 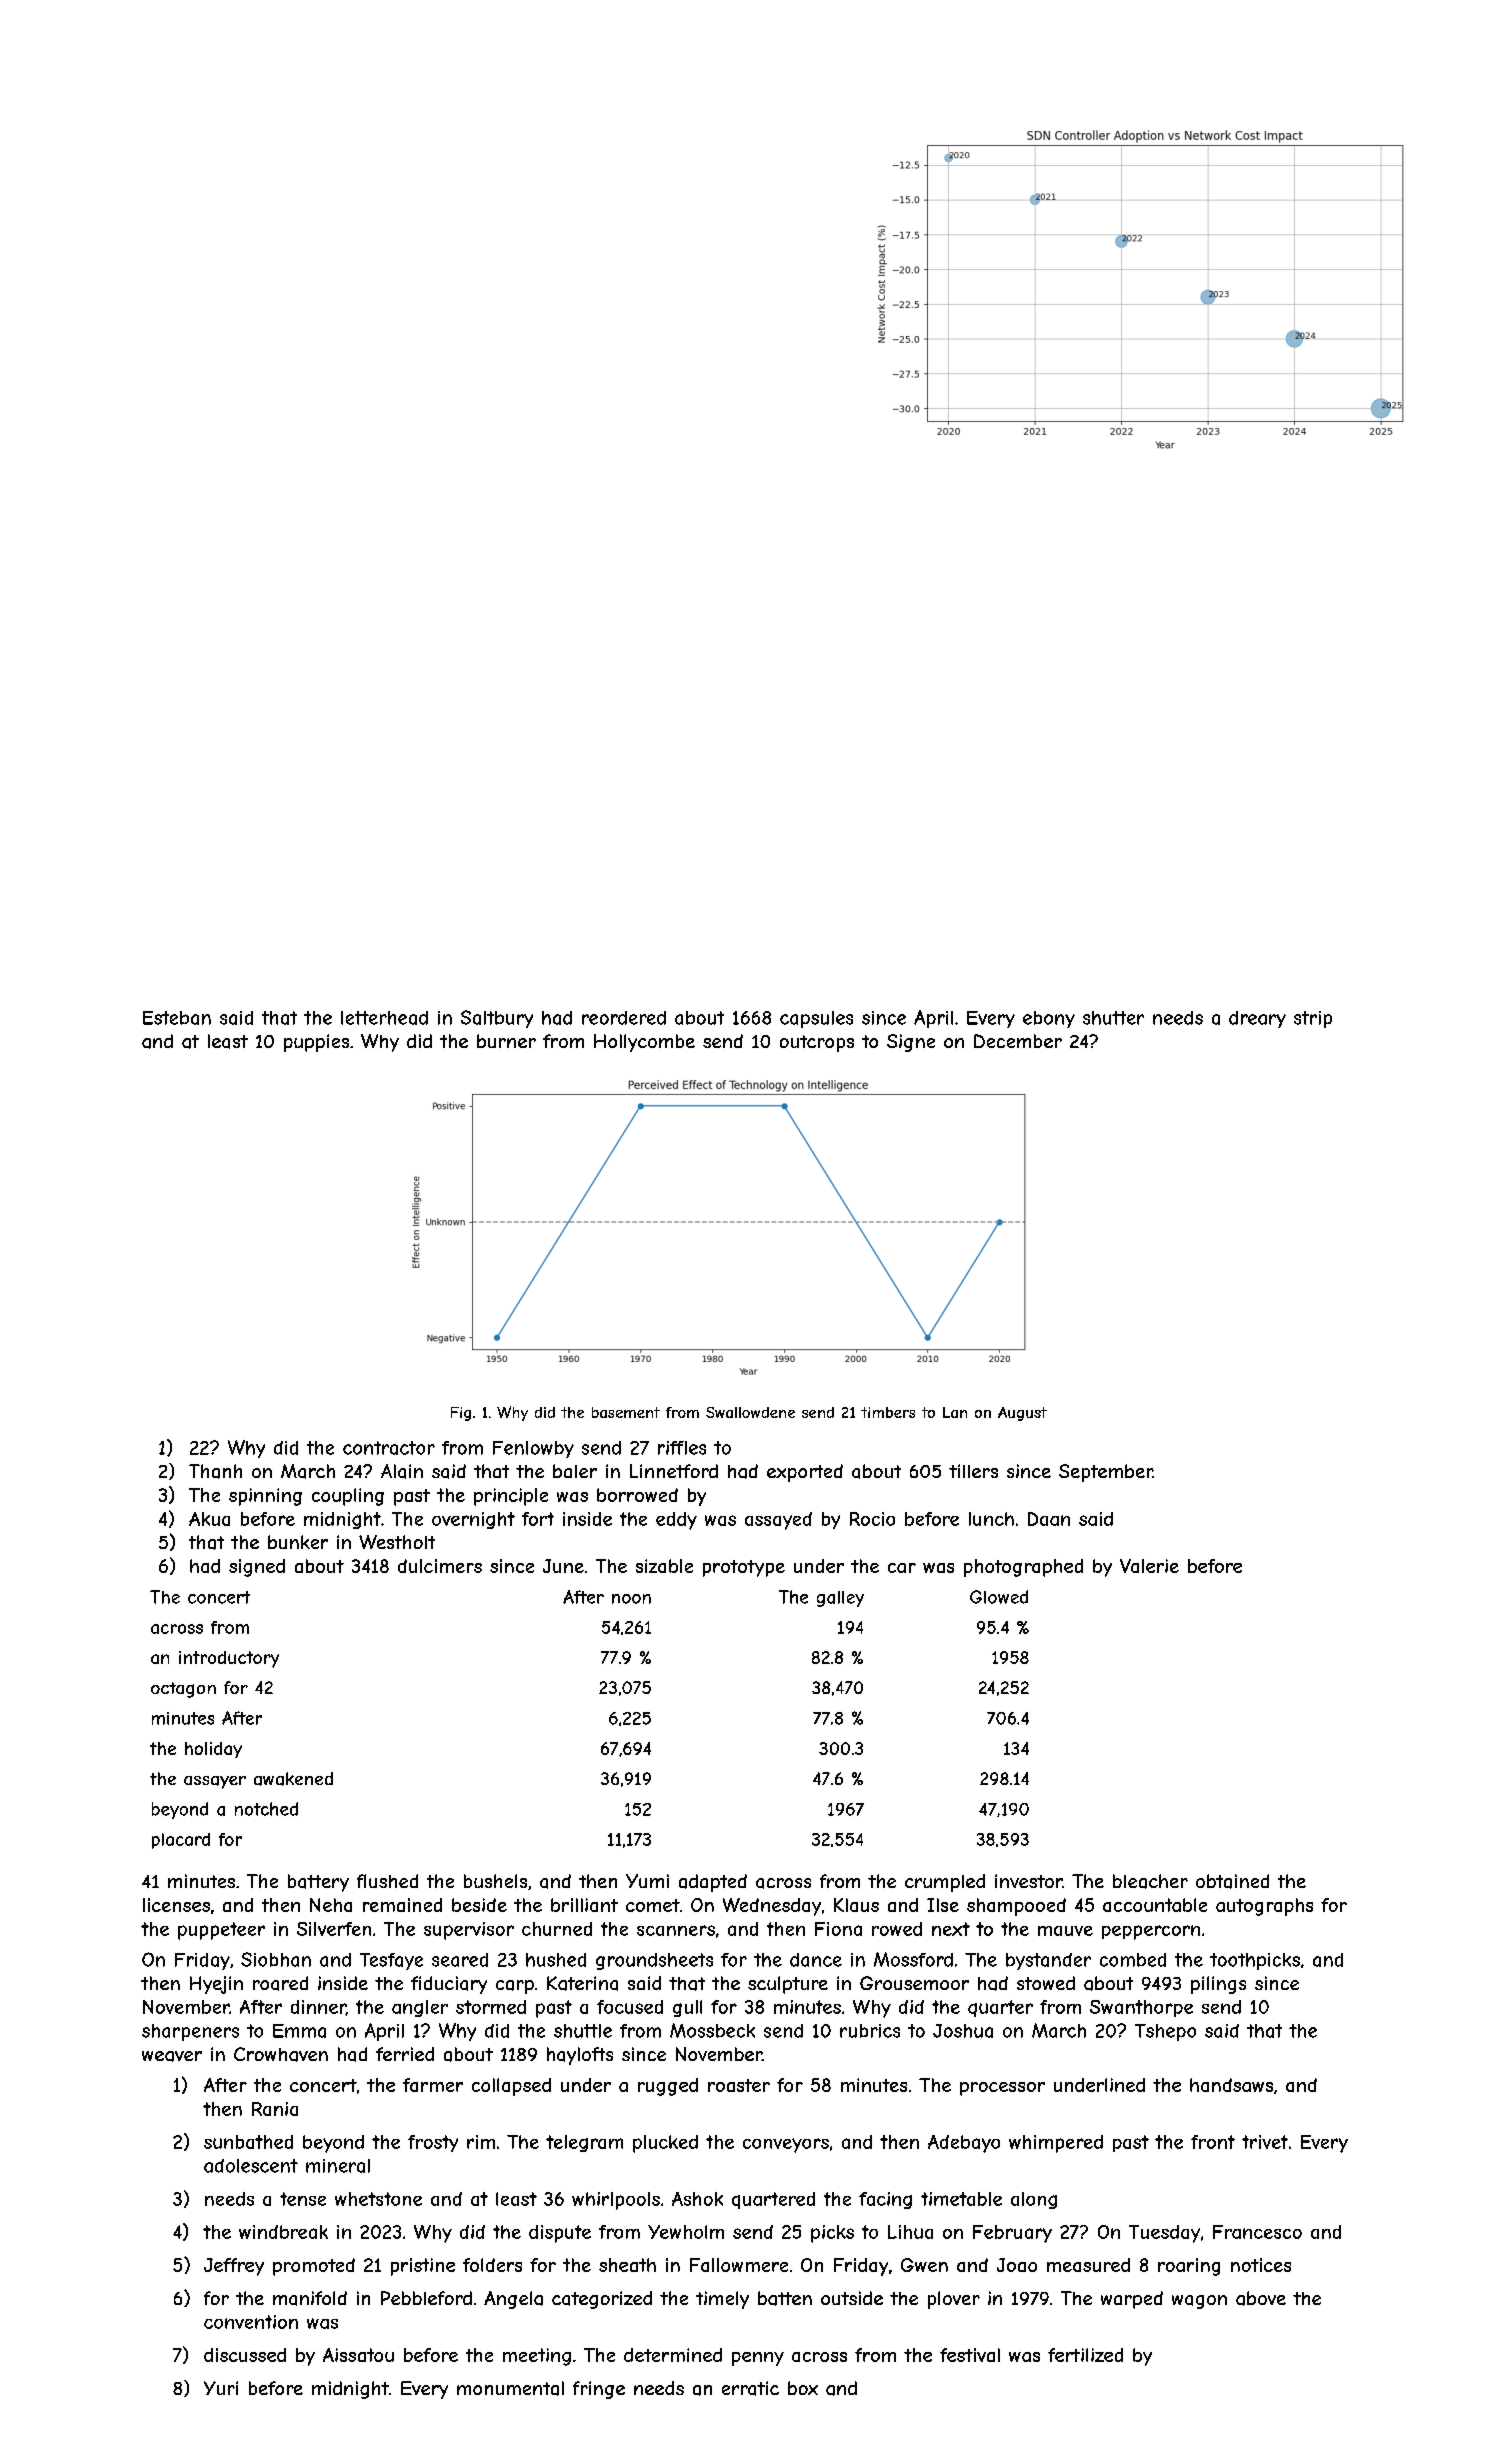 What do you see at coordinates (1085, 2355) in the screenshot?
I see `fertilized` at bounding box center [1085, 2355].
